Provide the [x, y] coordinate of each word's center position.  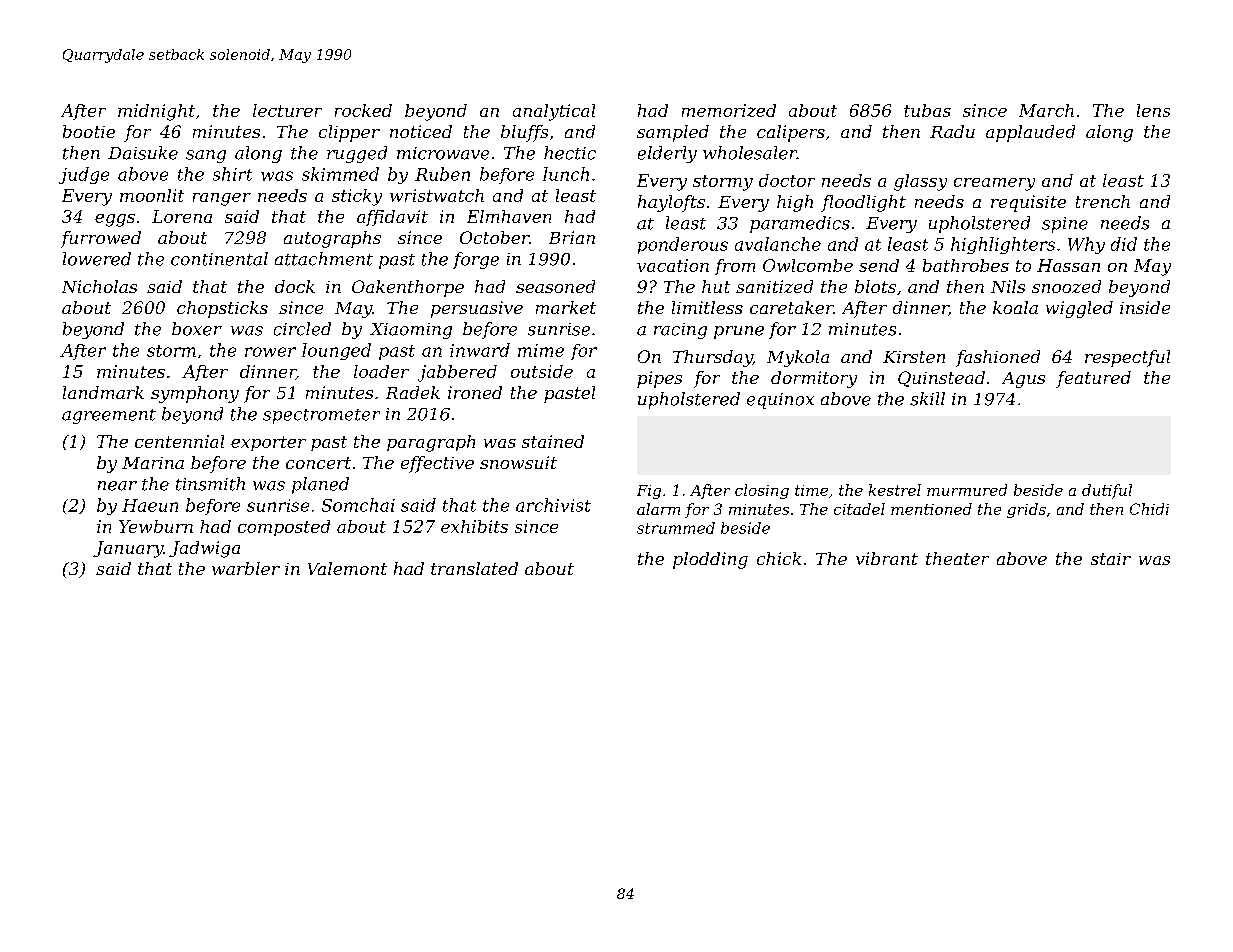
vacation [673, 265]
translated [474, 568]
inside [1145, 307]
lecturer [287, 110]
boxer [197, 329]
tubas [927, 110]
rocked [363, 110]
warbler [246, 568]
